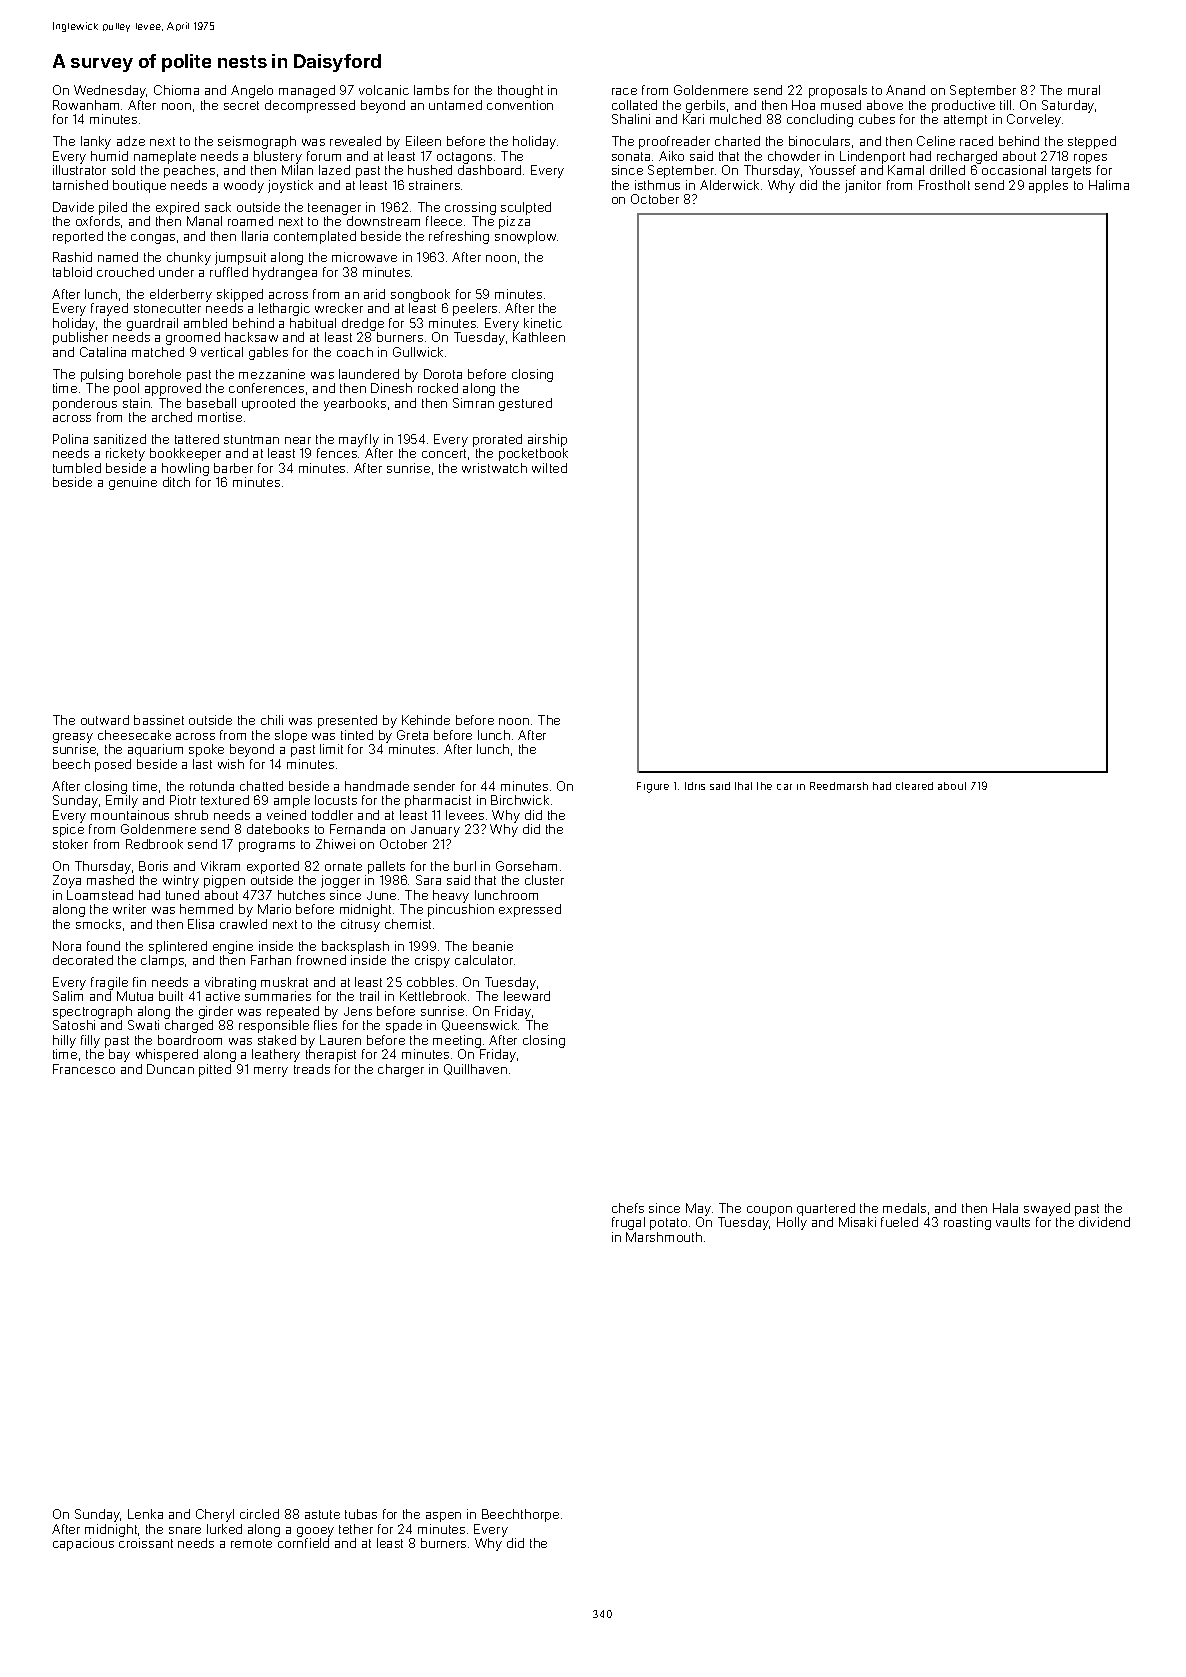 This screenshot has height=1677, width=1186. Describe the element at coordinates (1048, 186) in the screenshot. I see `apples` at that location.
